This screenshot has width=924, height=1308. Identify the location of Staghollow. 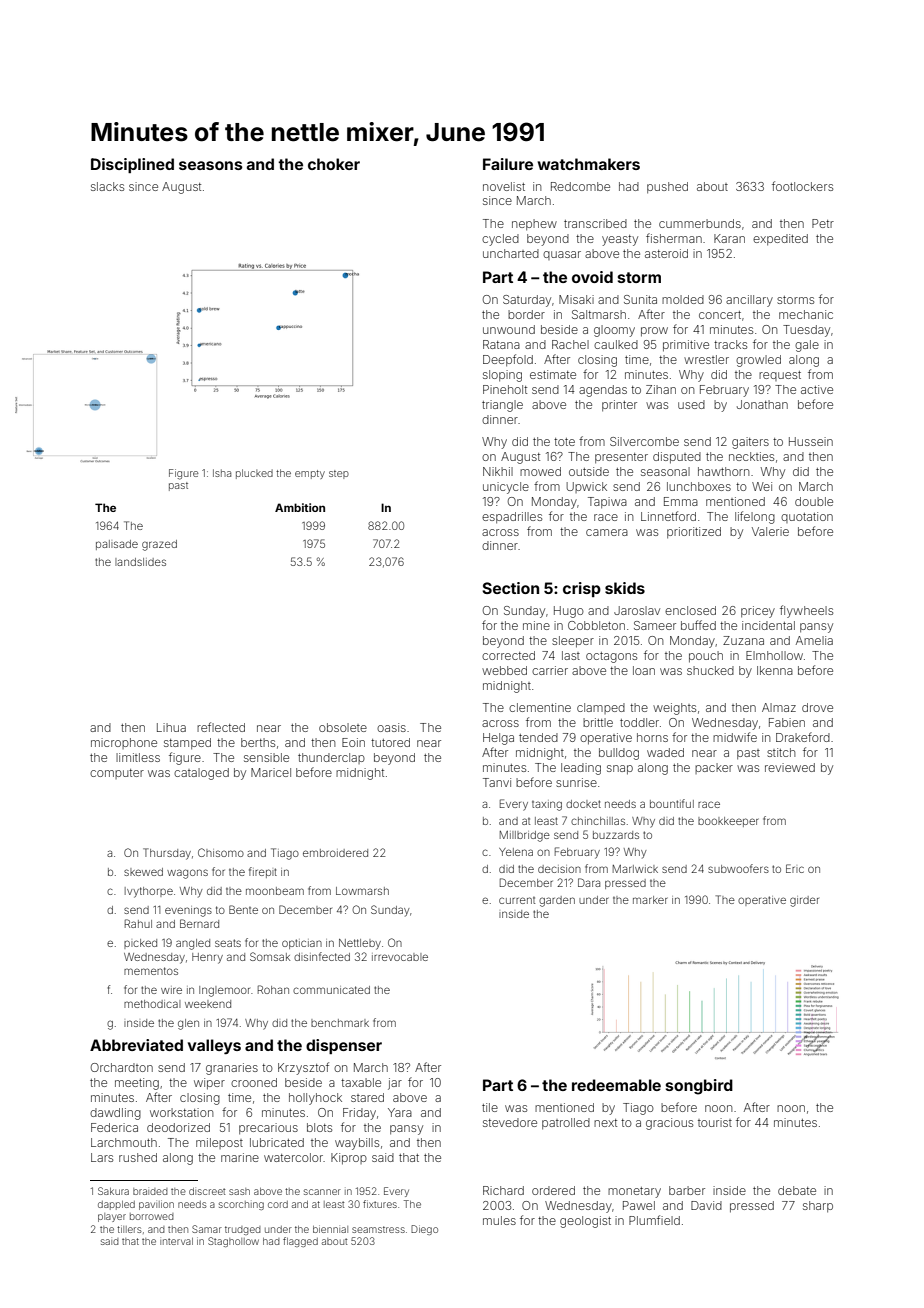
(233, 1242).
